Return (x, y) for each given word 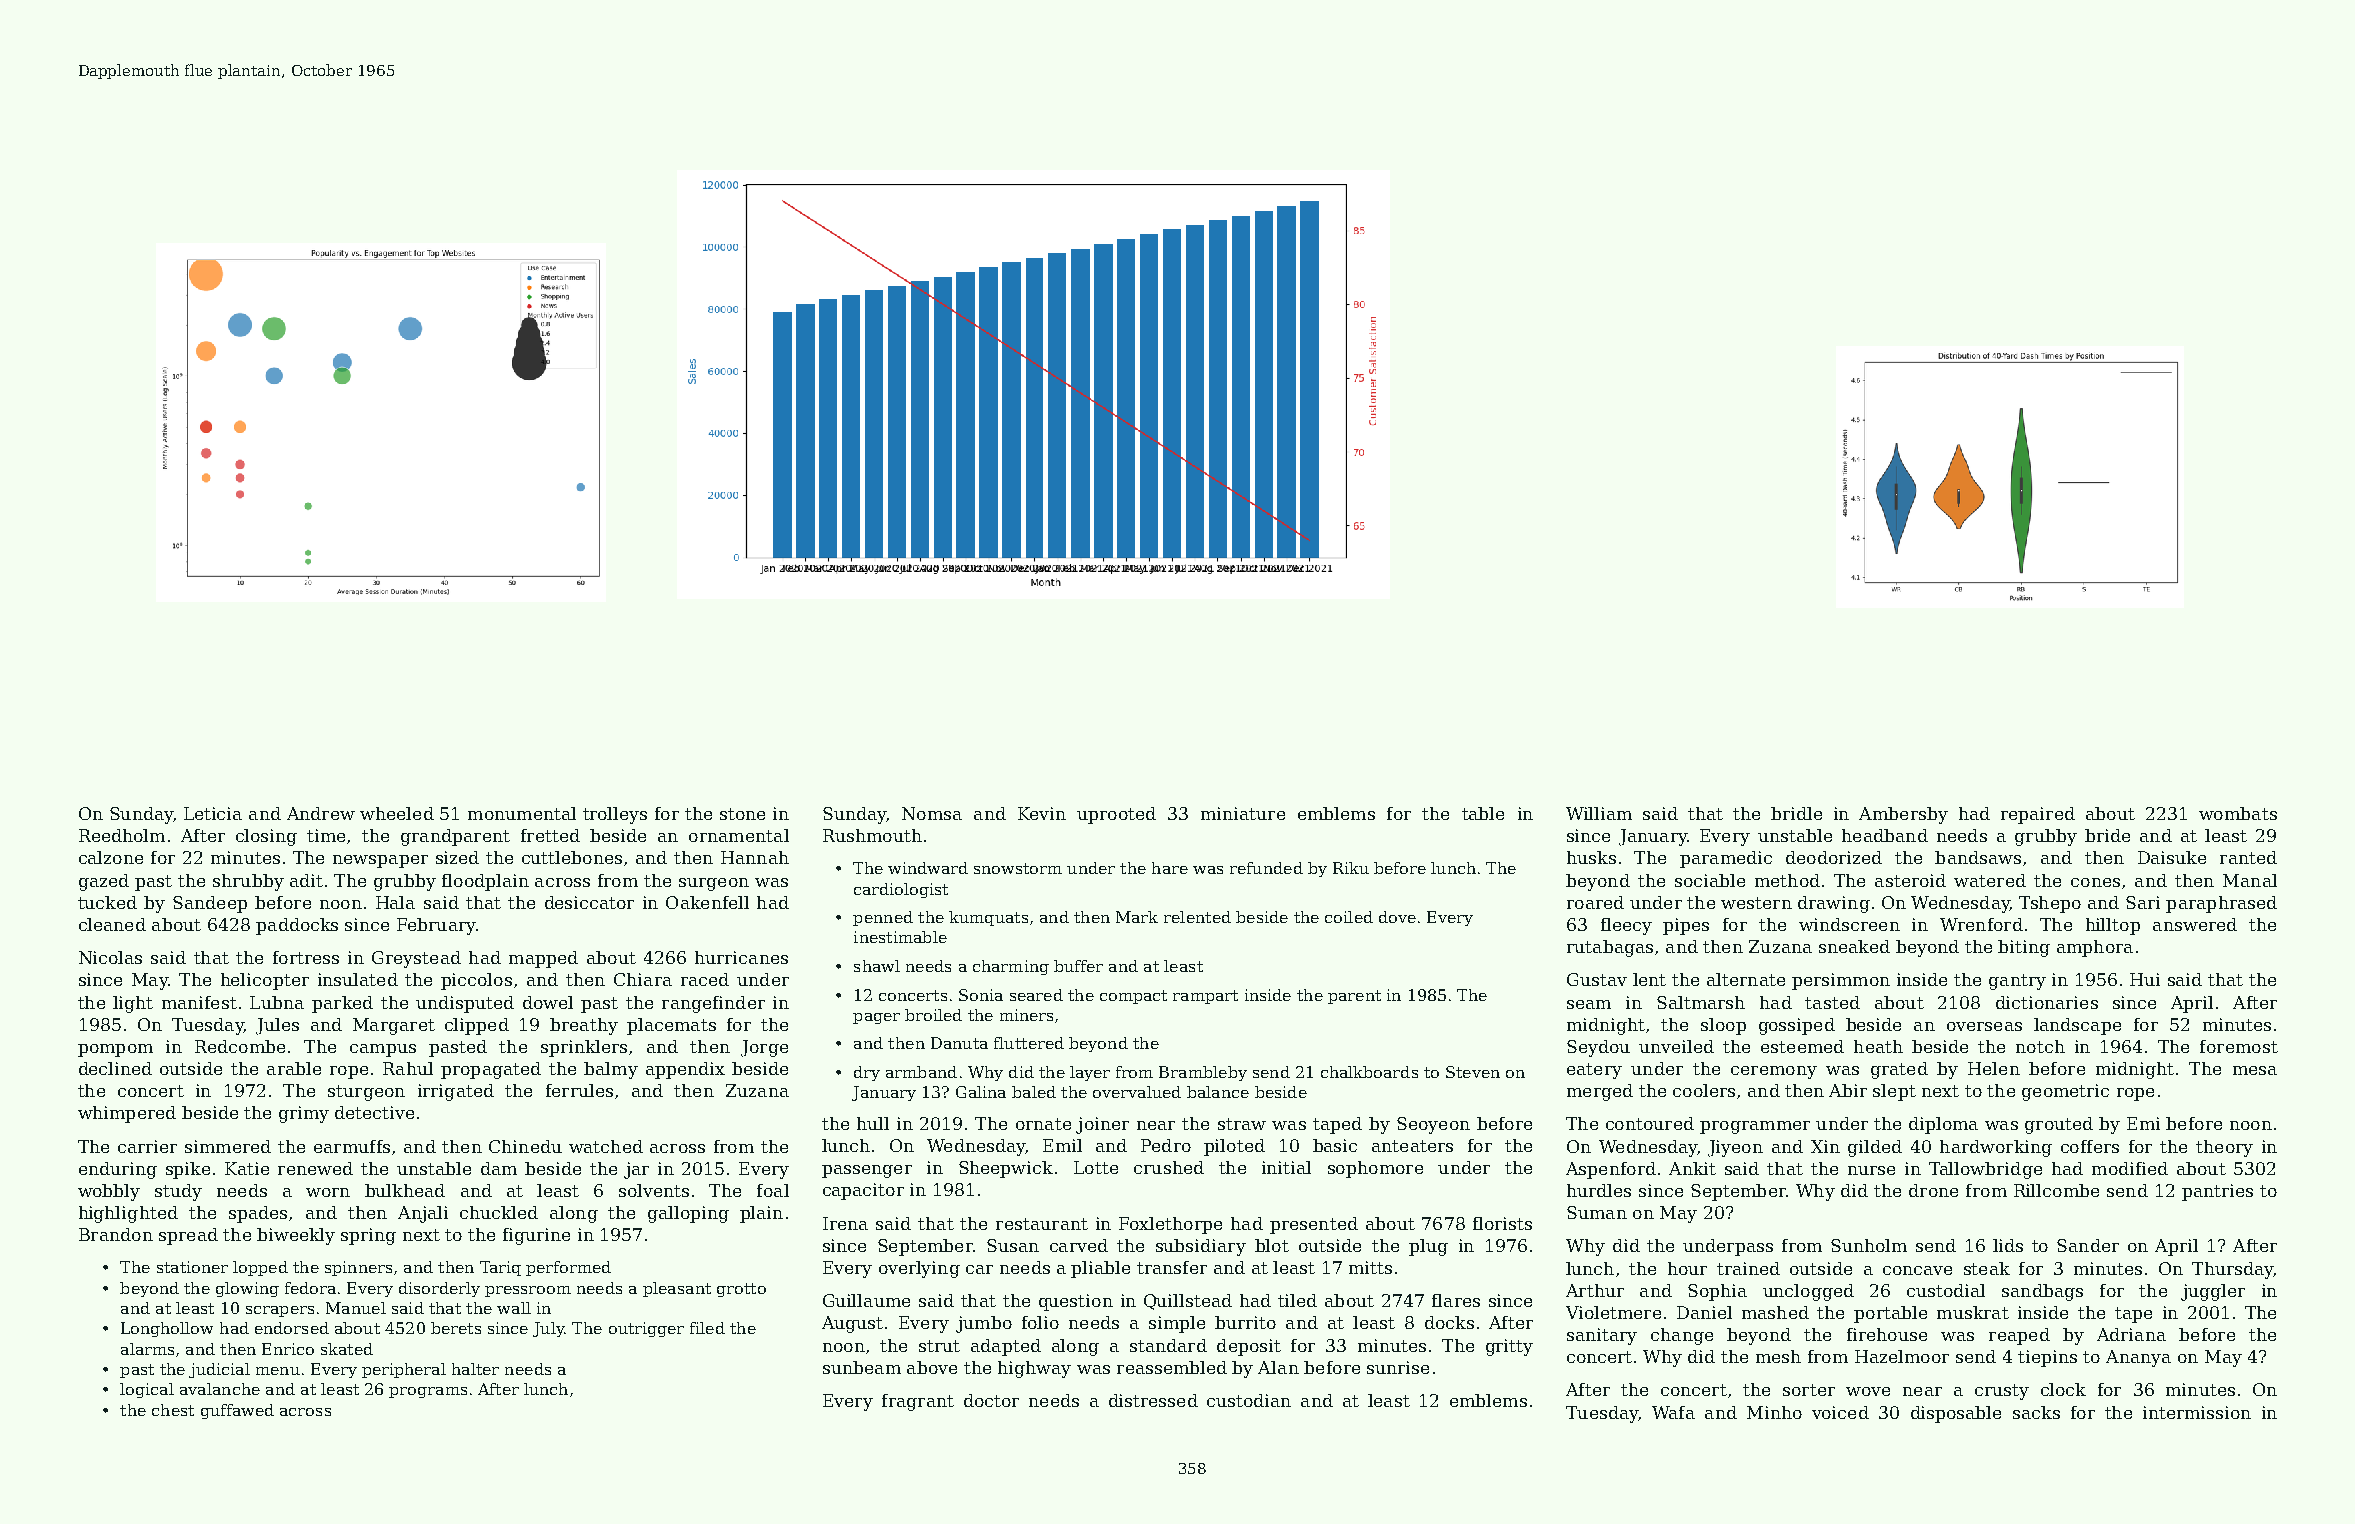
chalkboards (1369, 1072)
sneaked (1854, 946)
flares (1456, 1300)
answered (2195, 924)
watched (606, 1146)
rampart (1205, 997)
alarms (147, 1349)
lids (2008, 1245)
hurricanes (741, 957)
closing (266, 837)
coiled (1349, 917)
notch (2040, 1046)
